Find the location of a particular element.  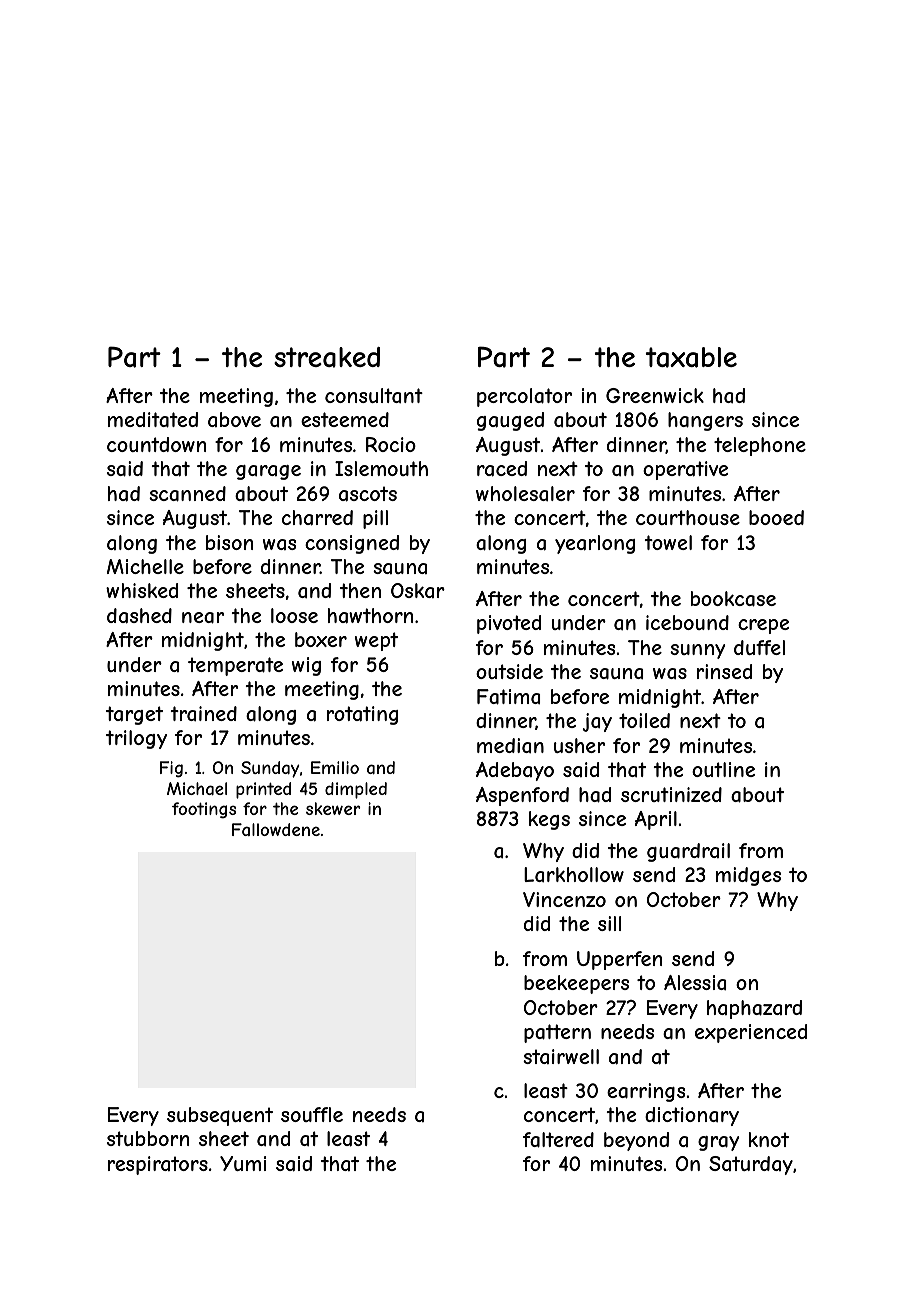

Fallowdene is located at coordinates (276, 829).
